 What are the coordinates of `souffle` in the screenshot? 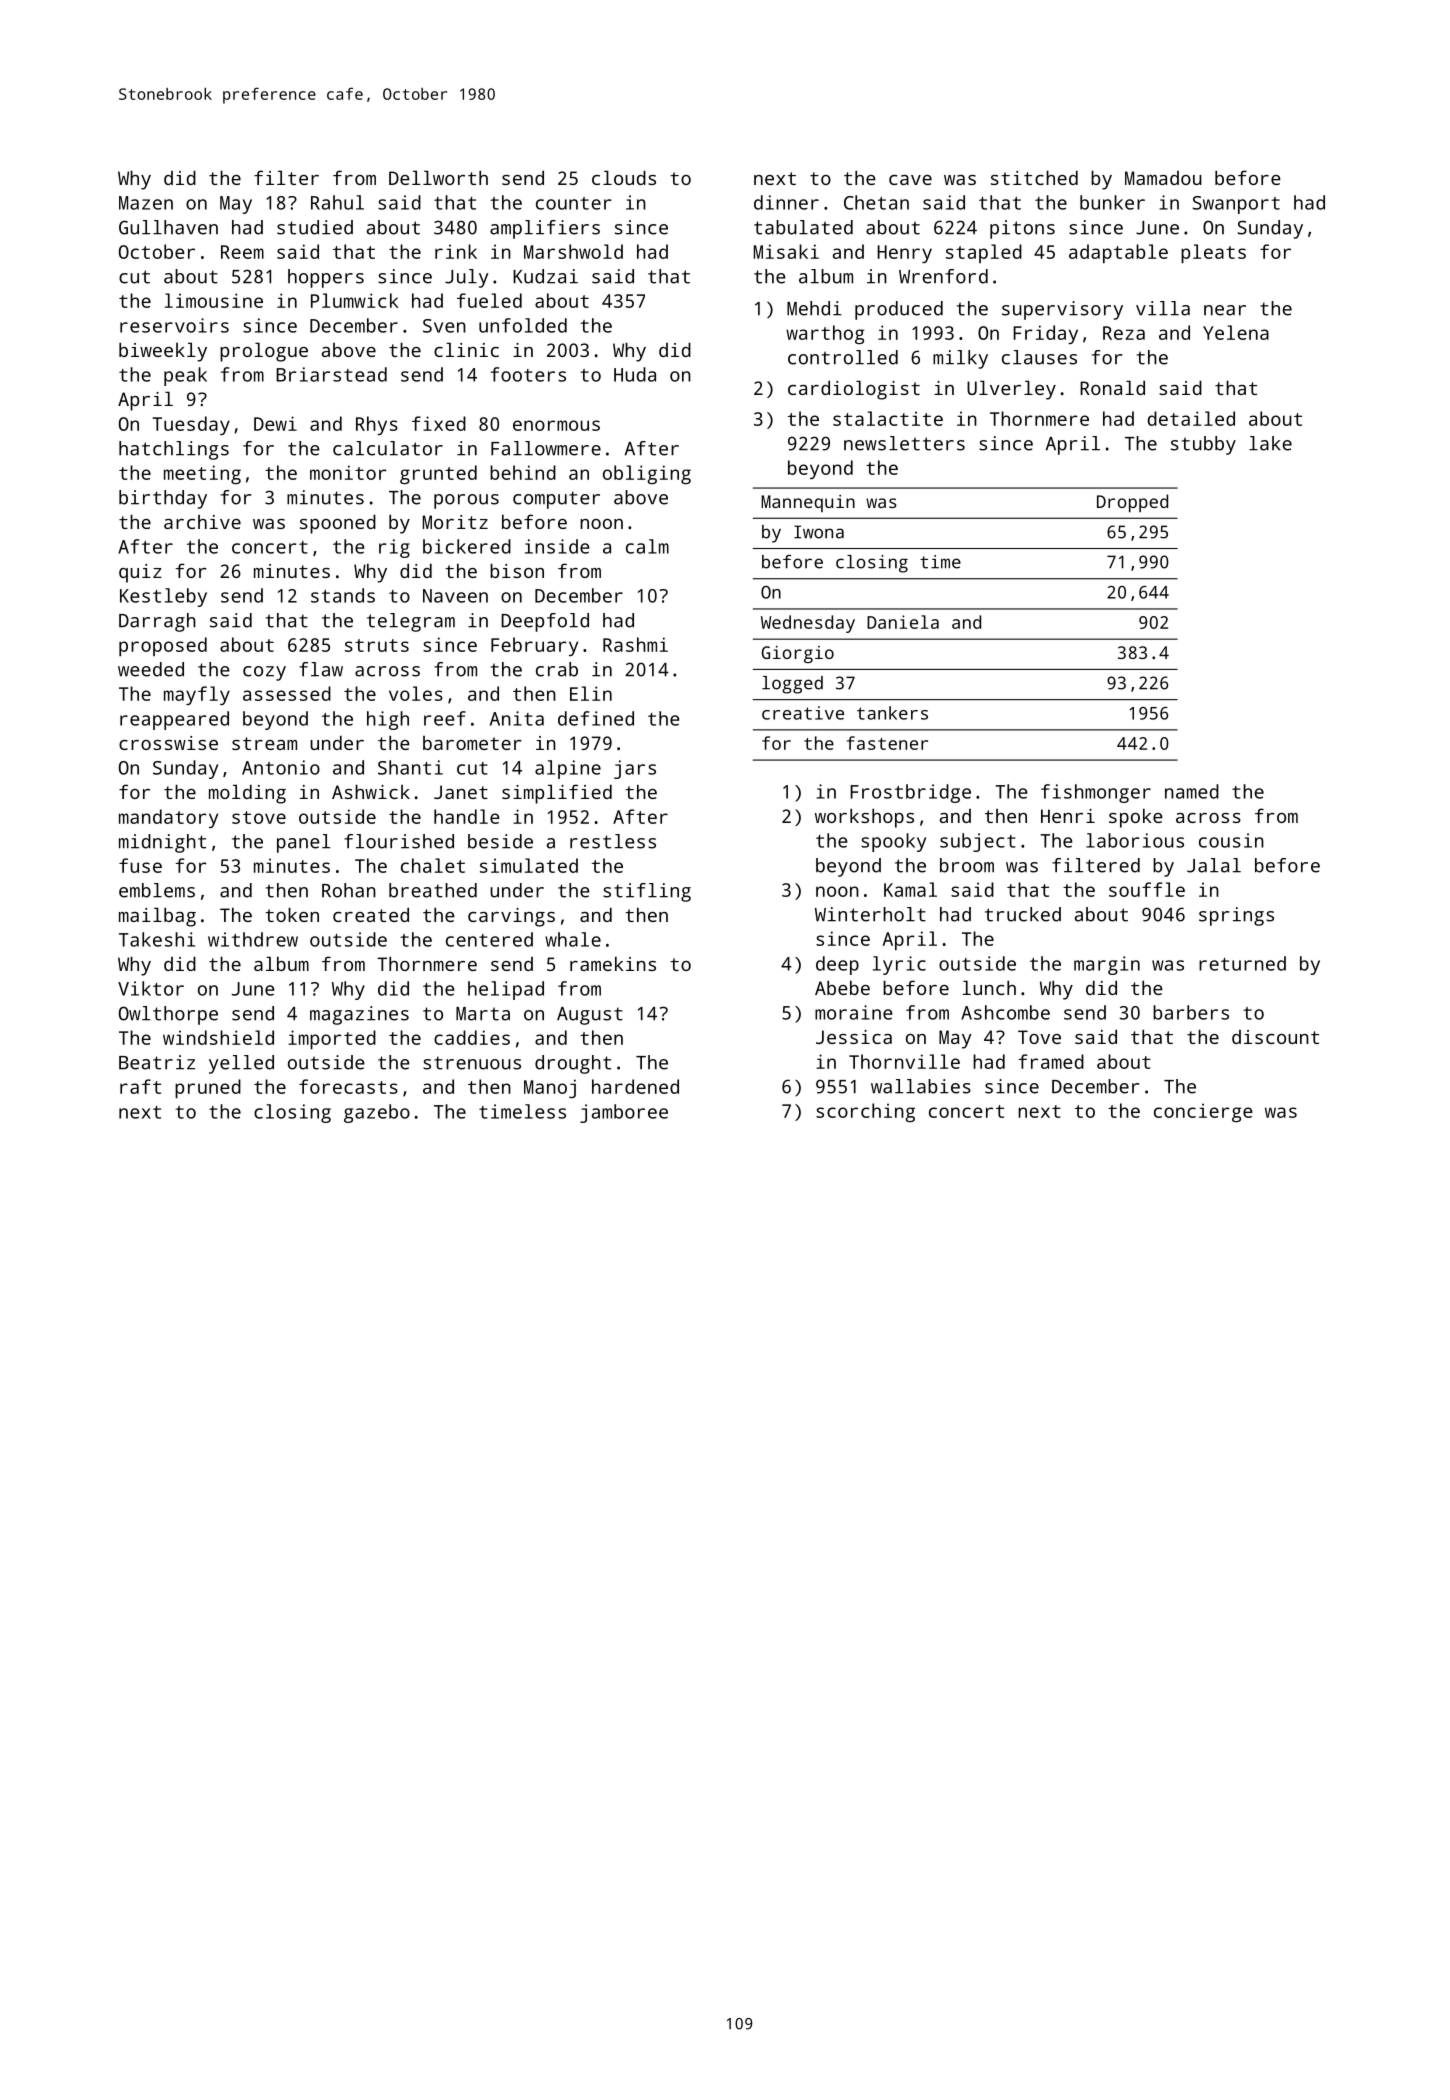 It's located at (1147, 889).
